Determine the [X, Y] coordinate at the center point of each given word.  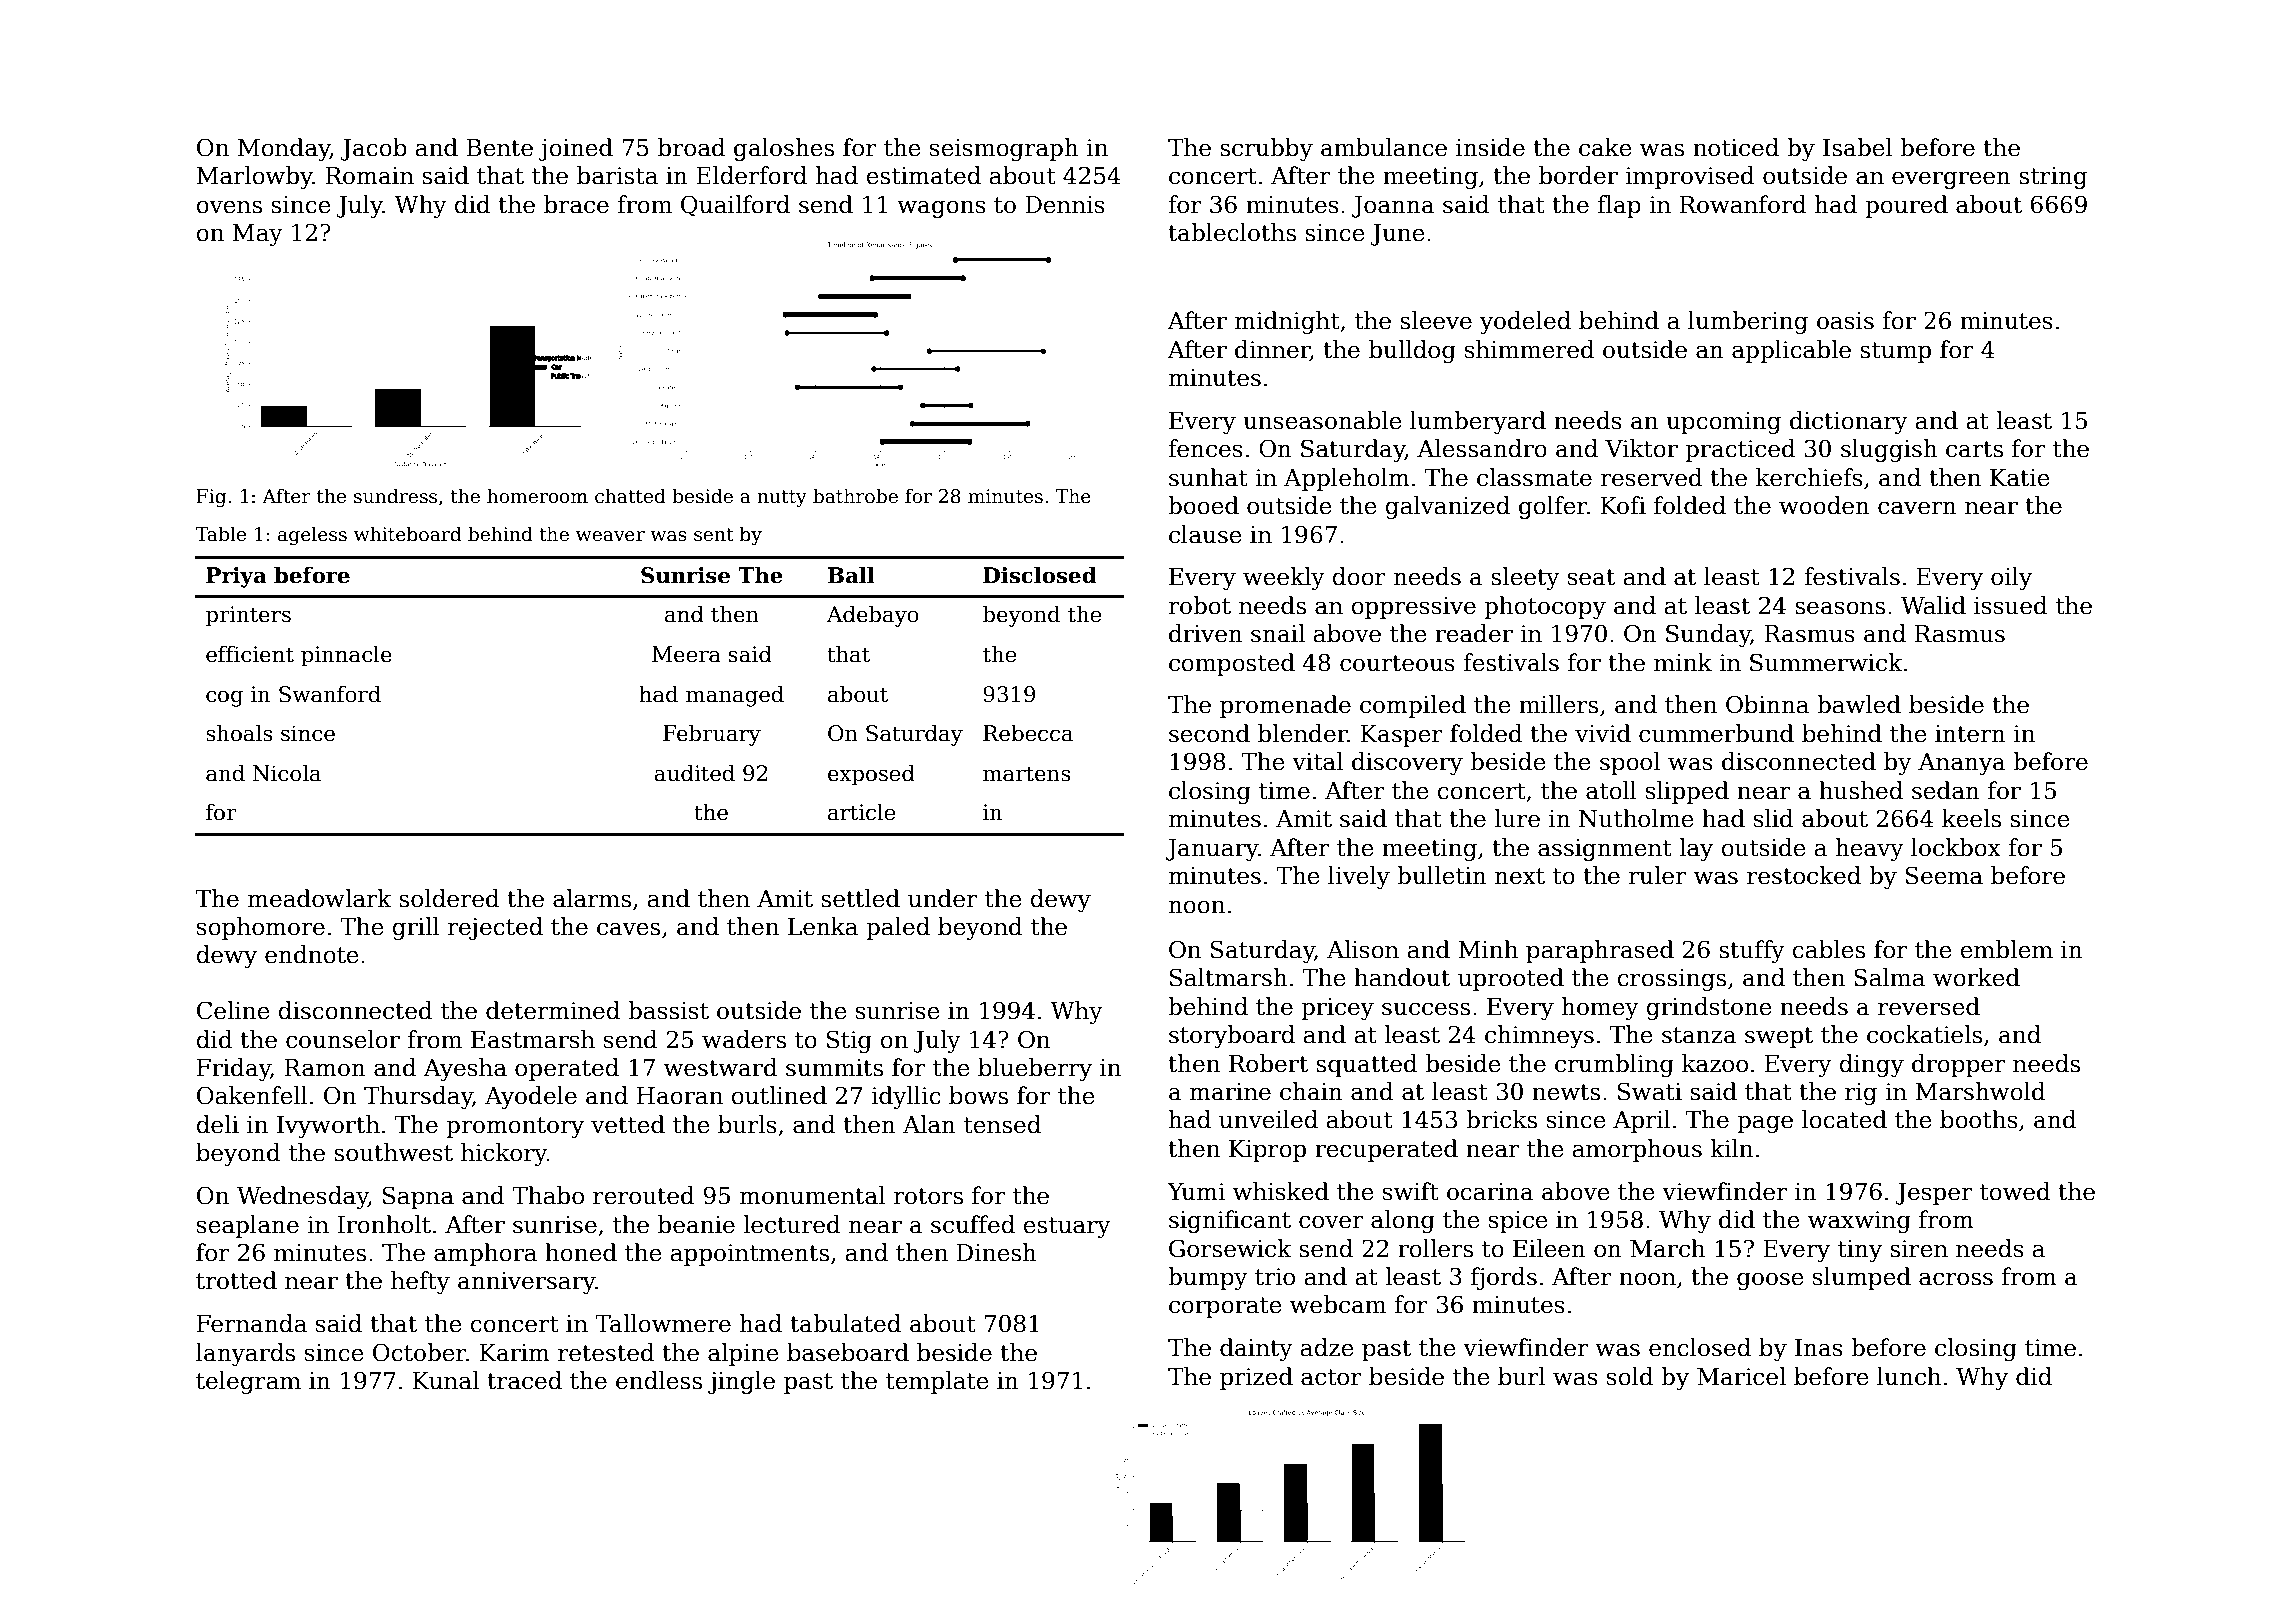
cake [1605, 147]
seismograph [1004, 149]
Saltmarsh [1229, 977]
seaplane [248, 1226]
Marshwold [1980, 1091]
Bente [500, 148]
